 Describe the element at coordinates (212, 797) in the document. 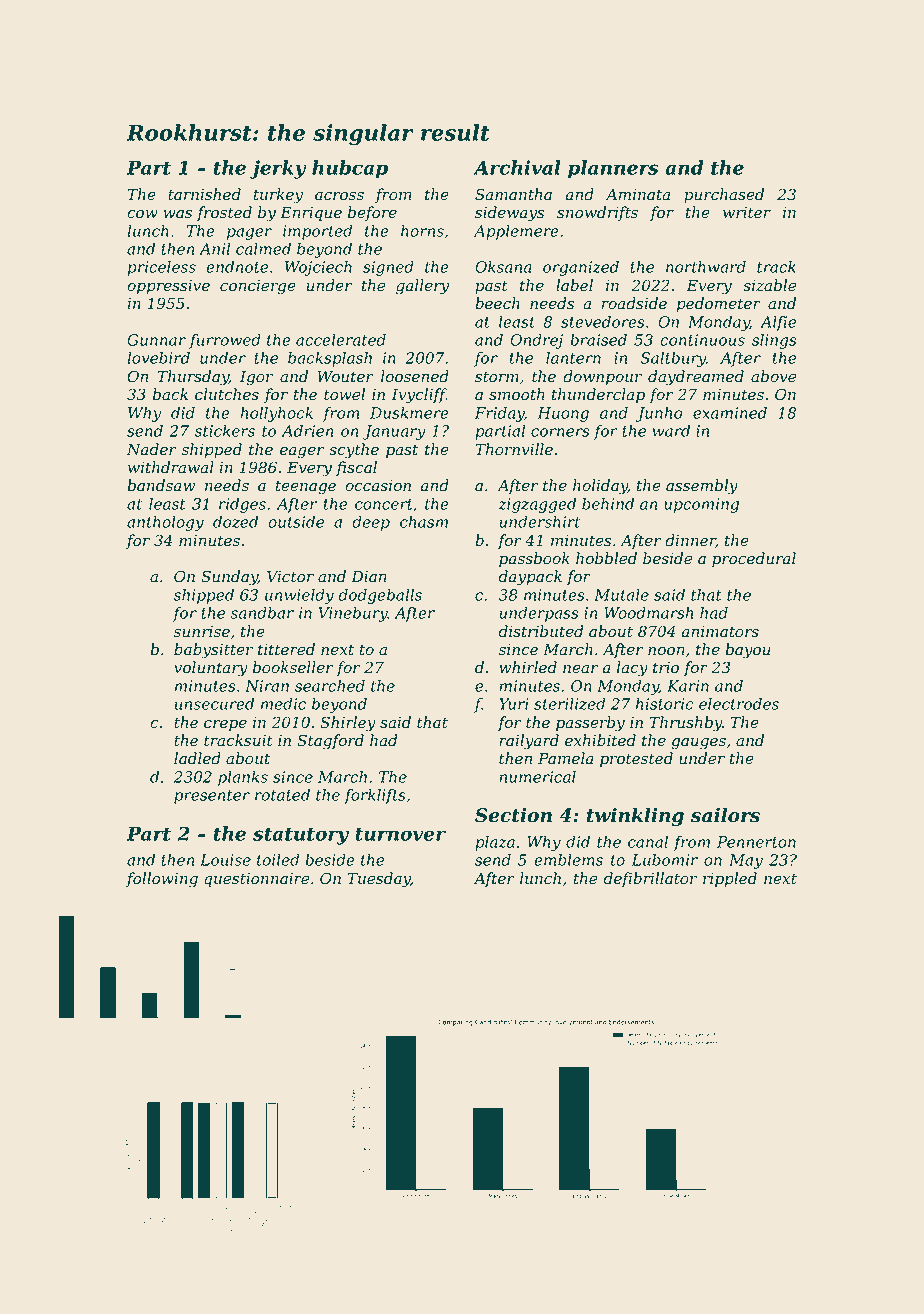

I see `presenter` at that location.
